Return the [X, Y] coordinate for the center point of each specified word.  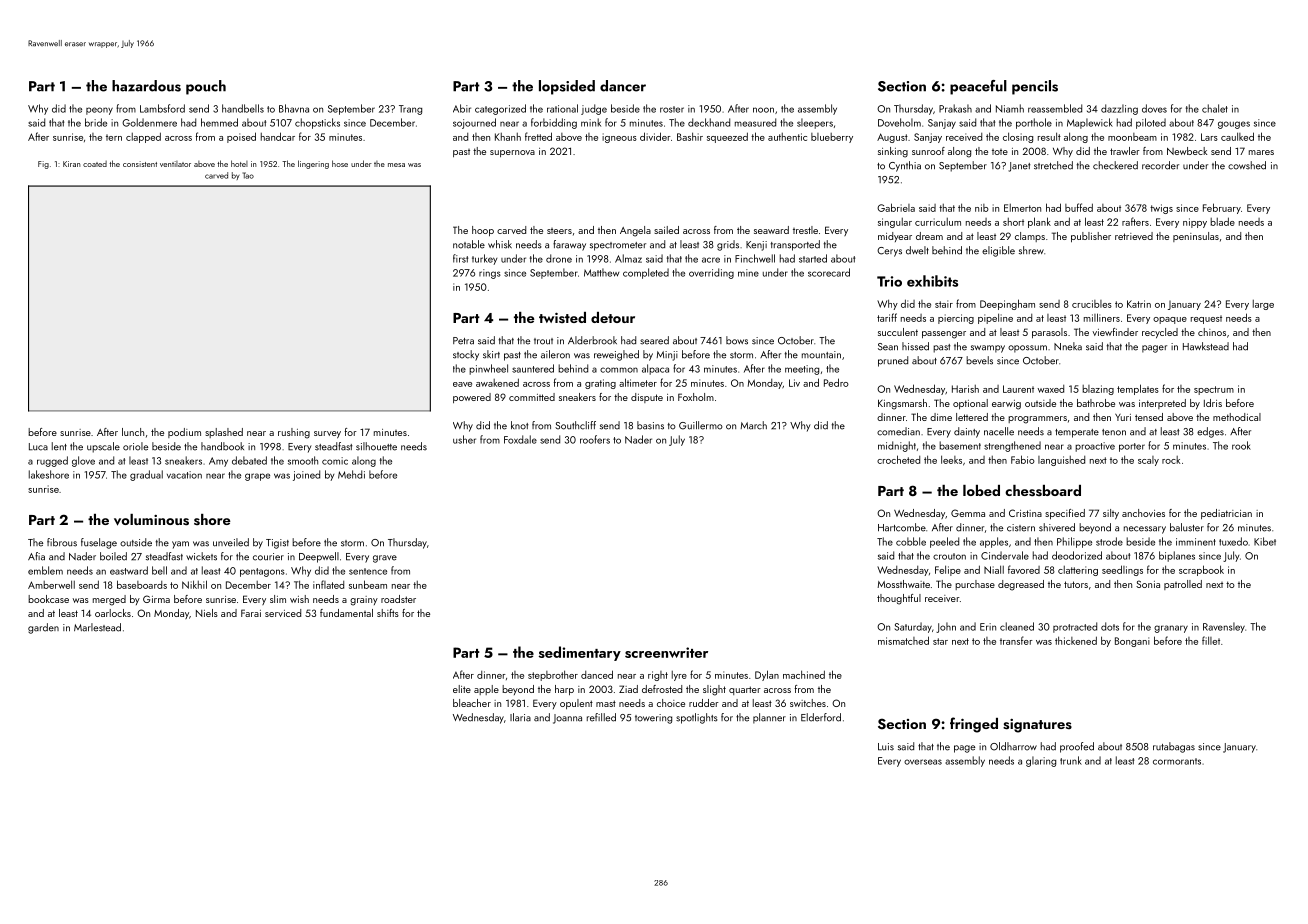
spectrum [1214, 390]
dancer [623, 86]
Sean [888, 347]
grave [385, 559]
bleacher [472, 703]
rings [490, 274]
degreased [1021, 585]
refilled [601, 717]
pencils [1035, 87]
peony [99, 111]
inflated [328, 584]
